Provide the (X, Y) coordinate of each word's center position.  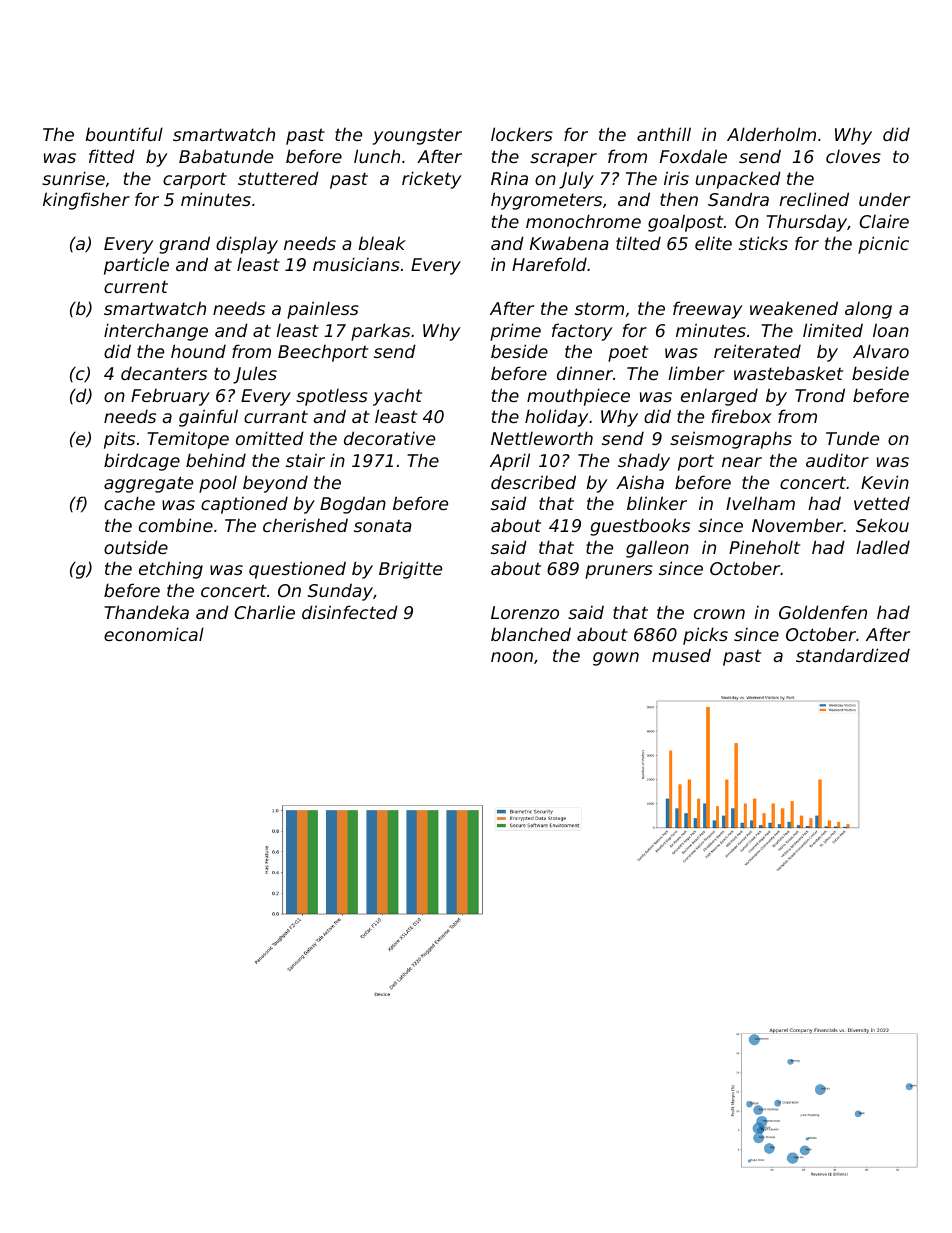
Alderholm (771, 134)
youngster (417, 136)
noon (512, 657)
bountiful (124, 134)
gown (616, 659)
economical (154, 634)
